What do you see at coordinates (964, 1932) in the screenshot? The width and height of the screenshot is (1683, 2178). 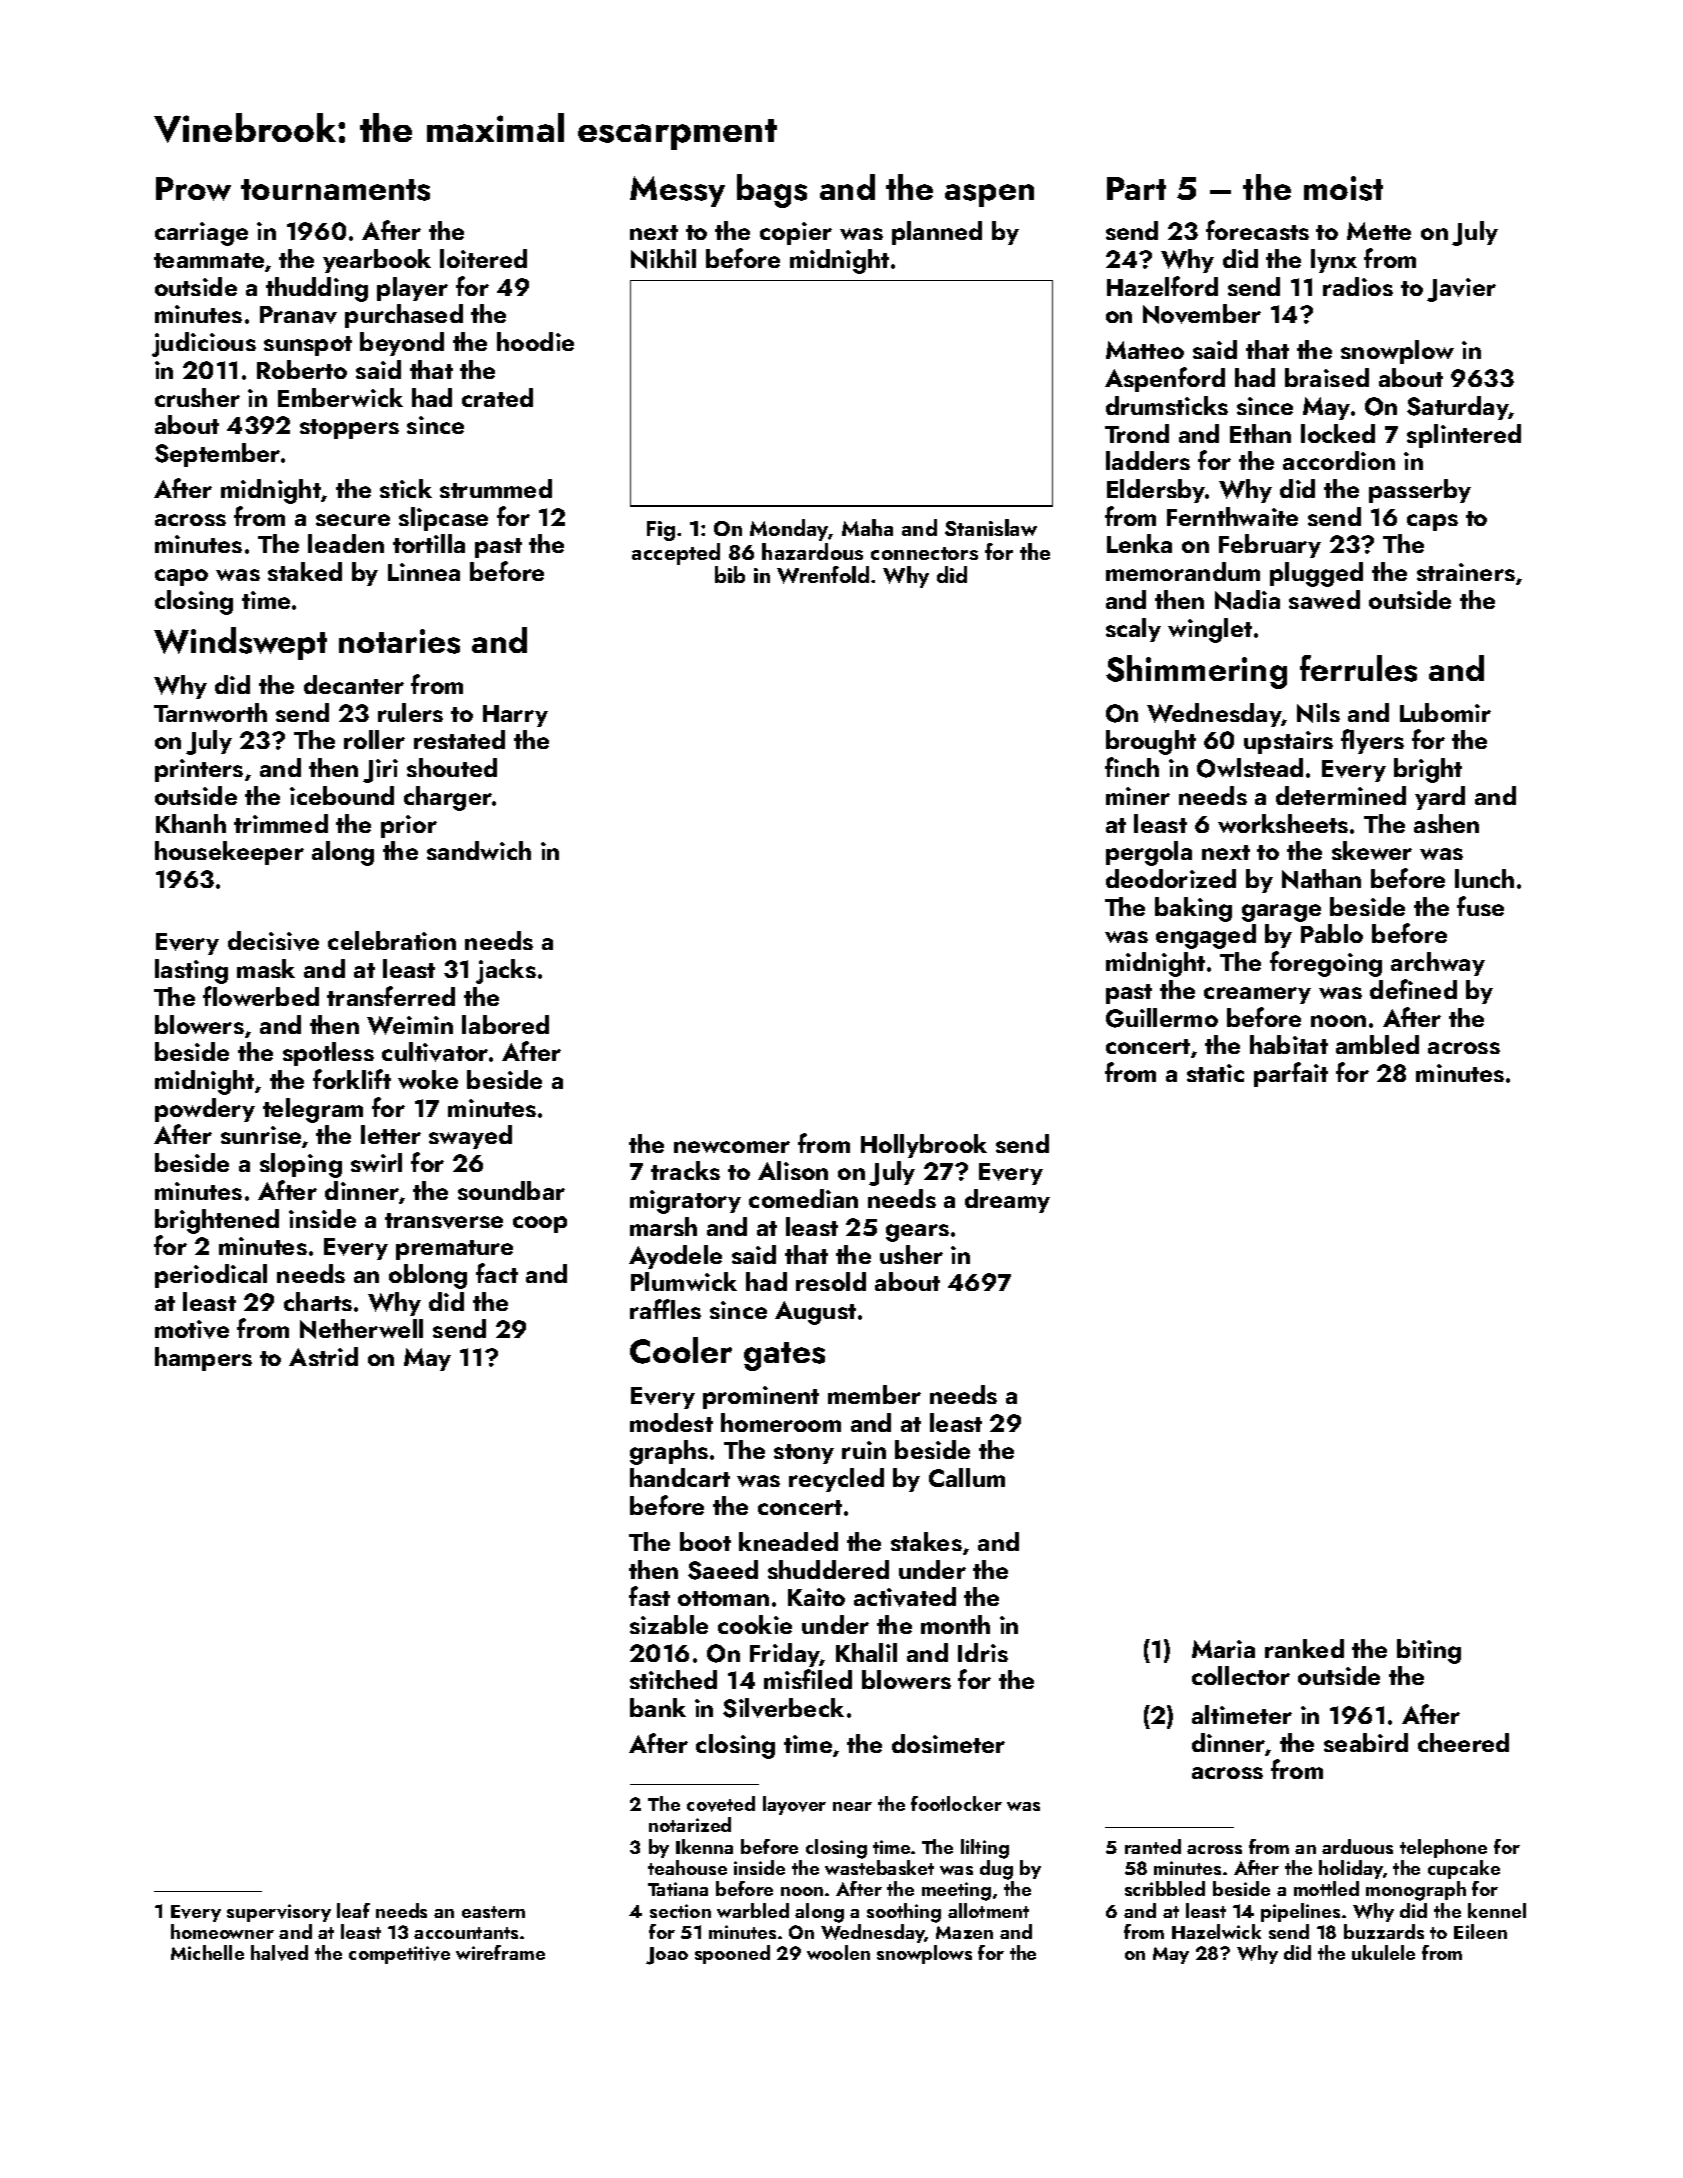 I see `Mazen` at bounding box center [964, 1932].
